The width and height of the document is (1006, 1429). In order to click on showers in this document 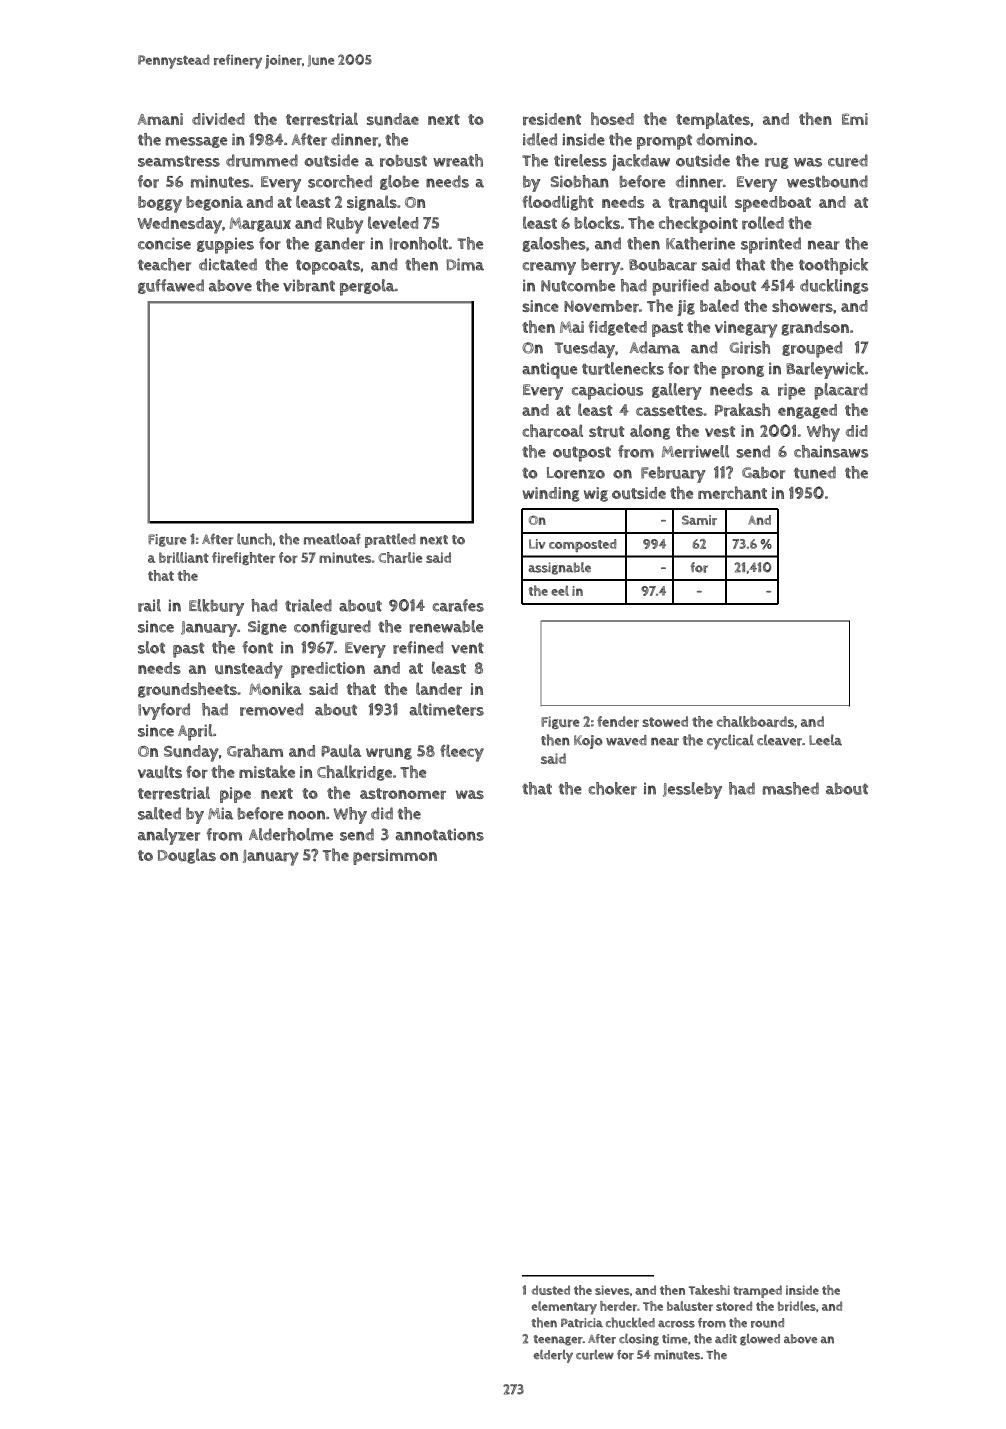, I will do `click(802, 306)`.
